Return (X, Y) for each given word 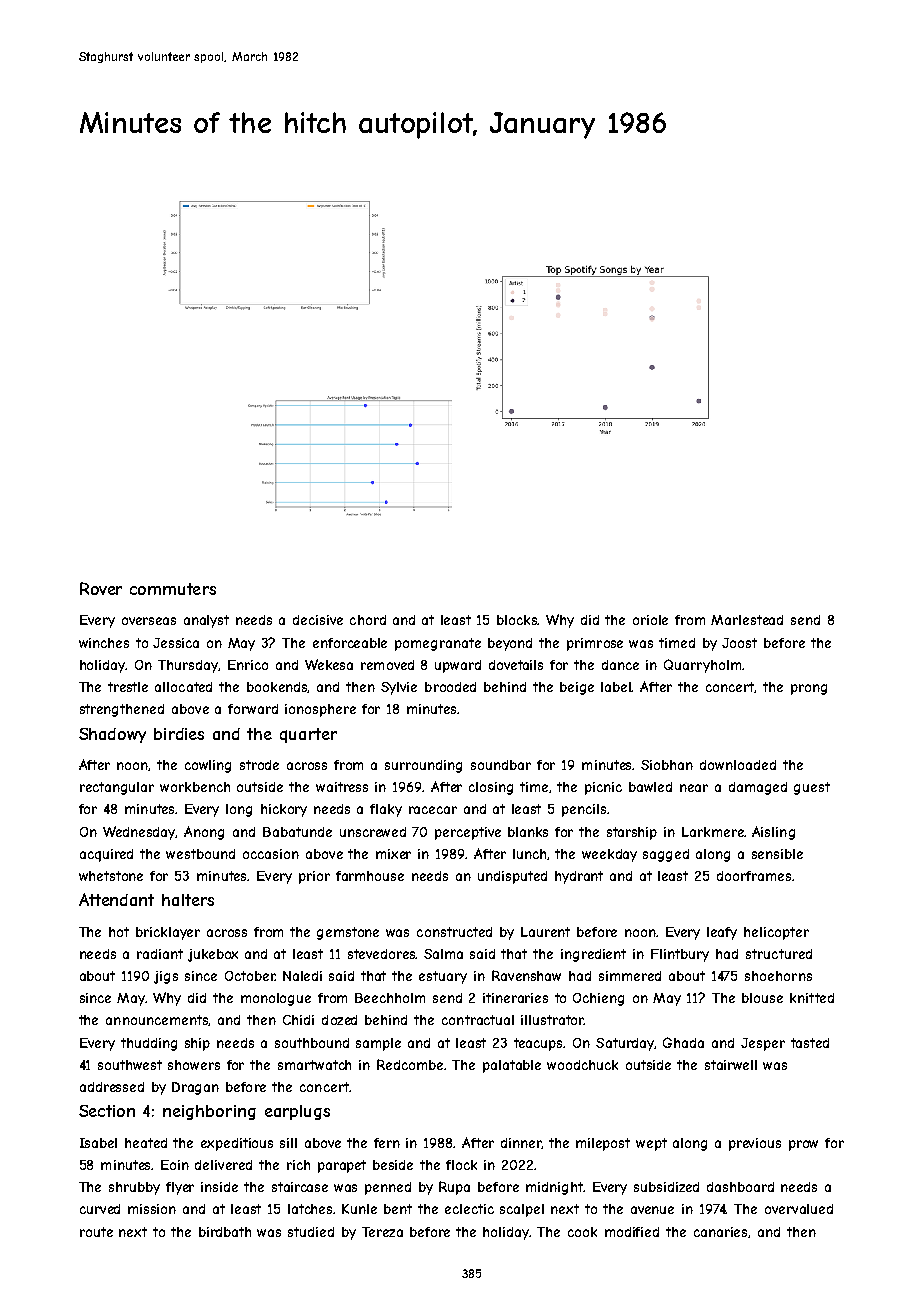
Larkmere (713, 832)
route (96, 1232)
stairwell (731, 1065)
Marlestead (747, 620)
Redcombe (411, 1064)
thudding (149, 1044)
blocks (517, 620)
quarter (308, 735)
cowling (208, 766)
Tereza (382, 1232)
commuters (173, 589)
